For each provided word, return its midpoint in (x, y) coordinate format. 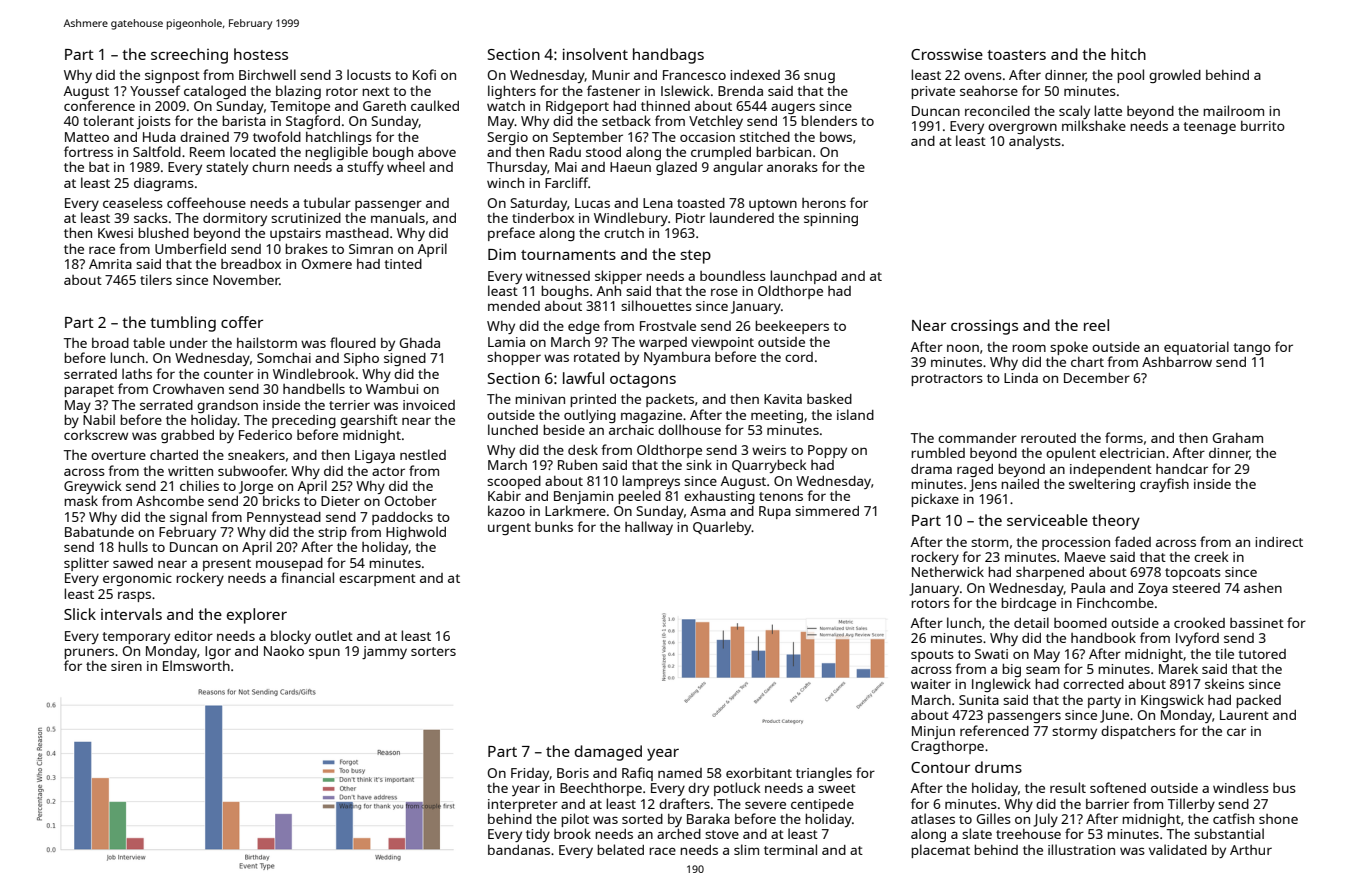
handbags (668, 56)
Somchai (284, 358)
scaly (1074, 112)
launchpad (803, 277)
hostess (261, 54)
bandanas (519, 850)
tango (1252, 349)
